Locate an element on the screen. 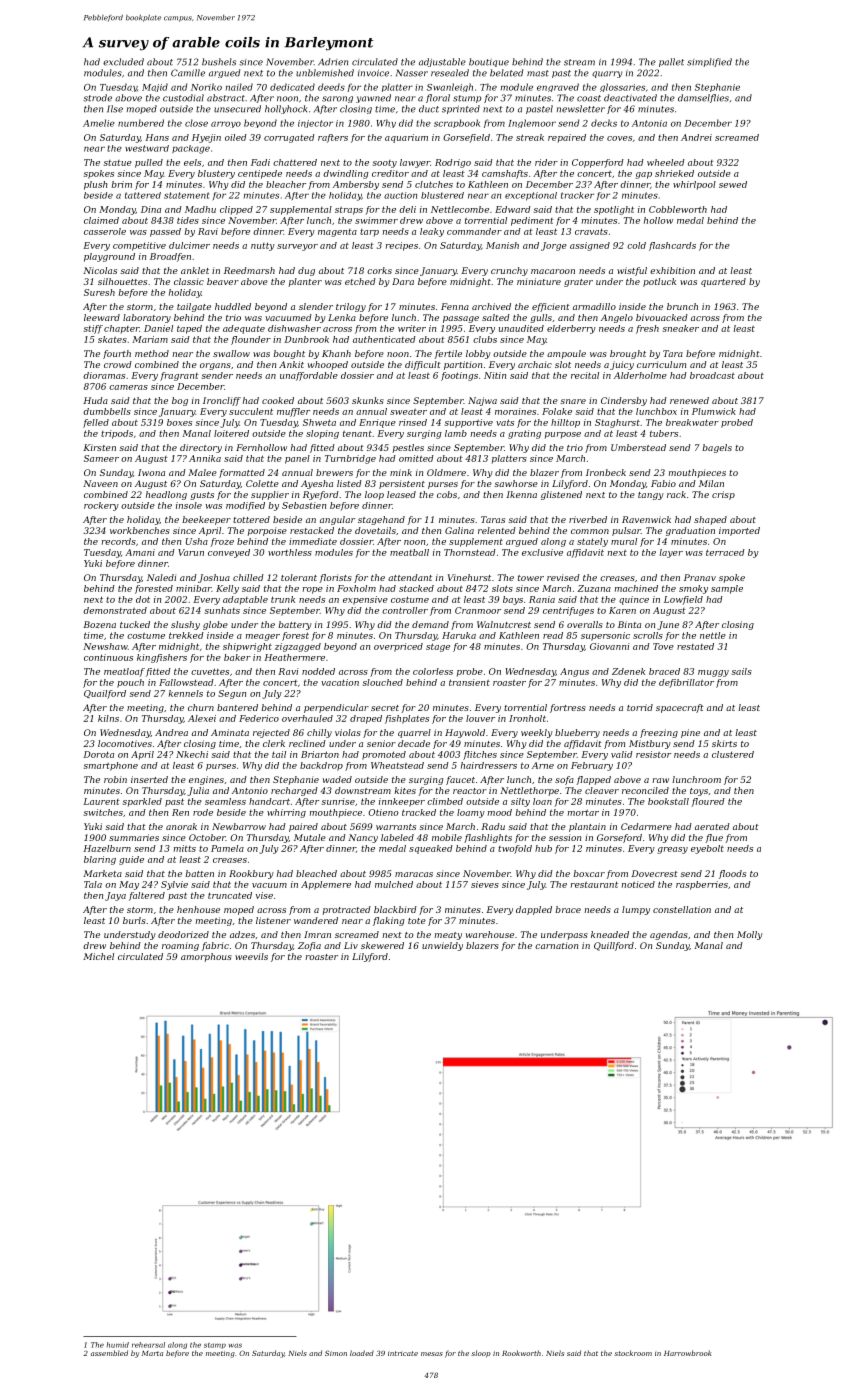 This screenshot has width=849, height=1400. casserole is located at coordinates (105, 231).
